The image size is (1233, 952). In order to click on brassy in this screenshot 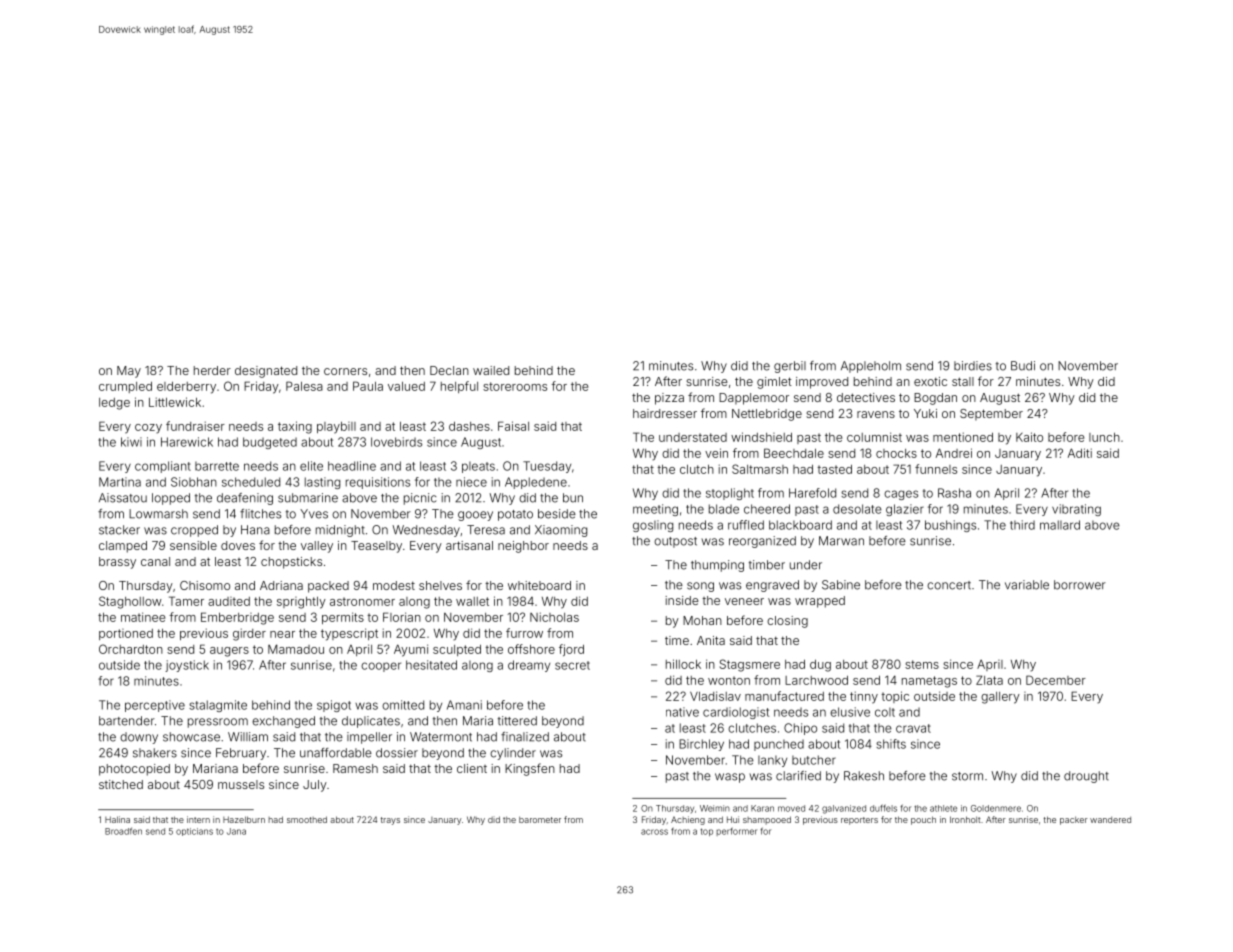, I will do `click(117, 563)`.
